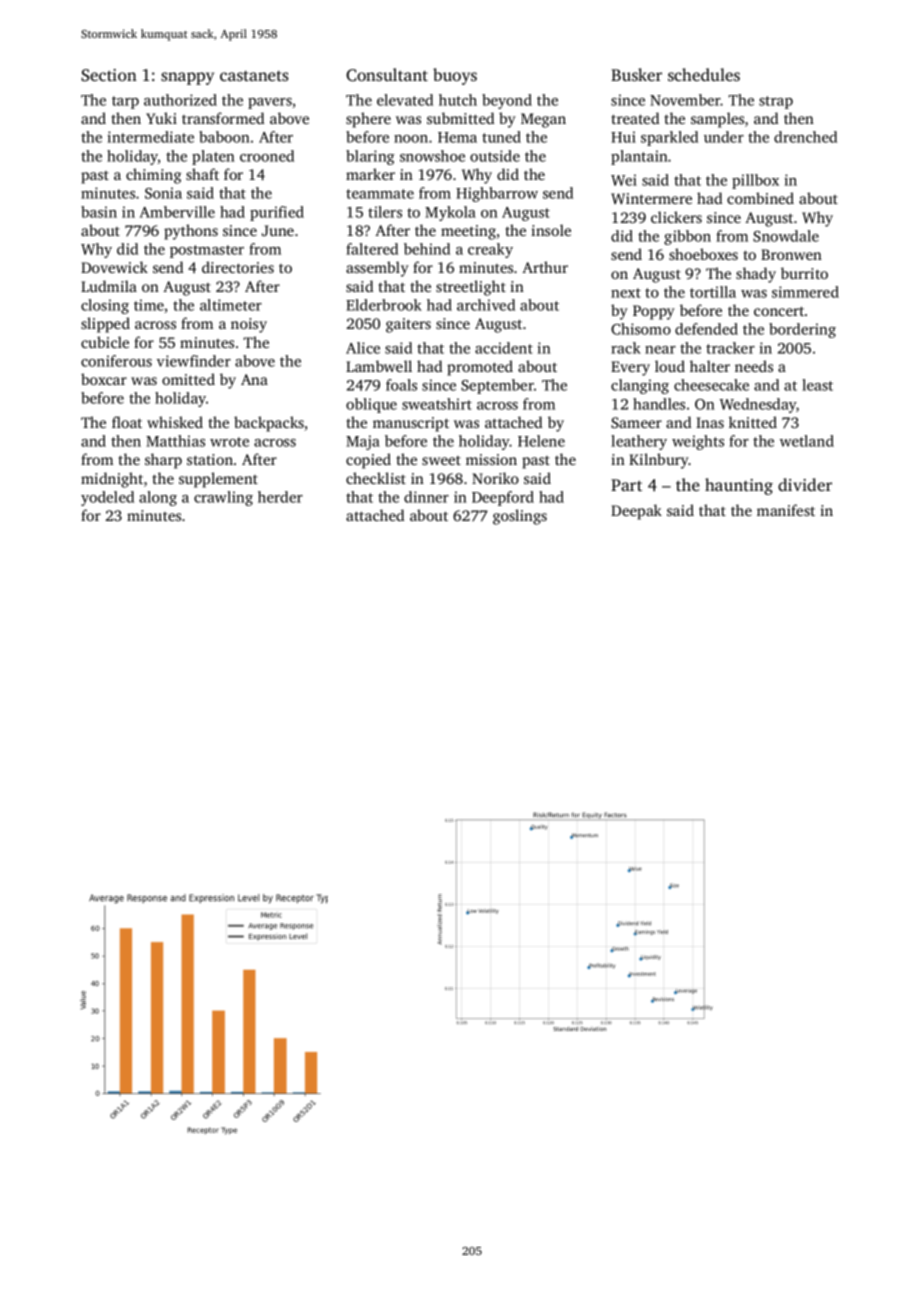 Image resolution: width=924 pixels, height=1308 pixels. I want to click on promoted, so click(480, 368).
